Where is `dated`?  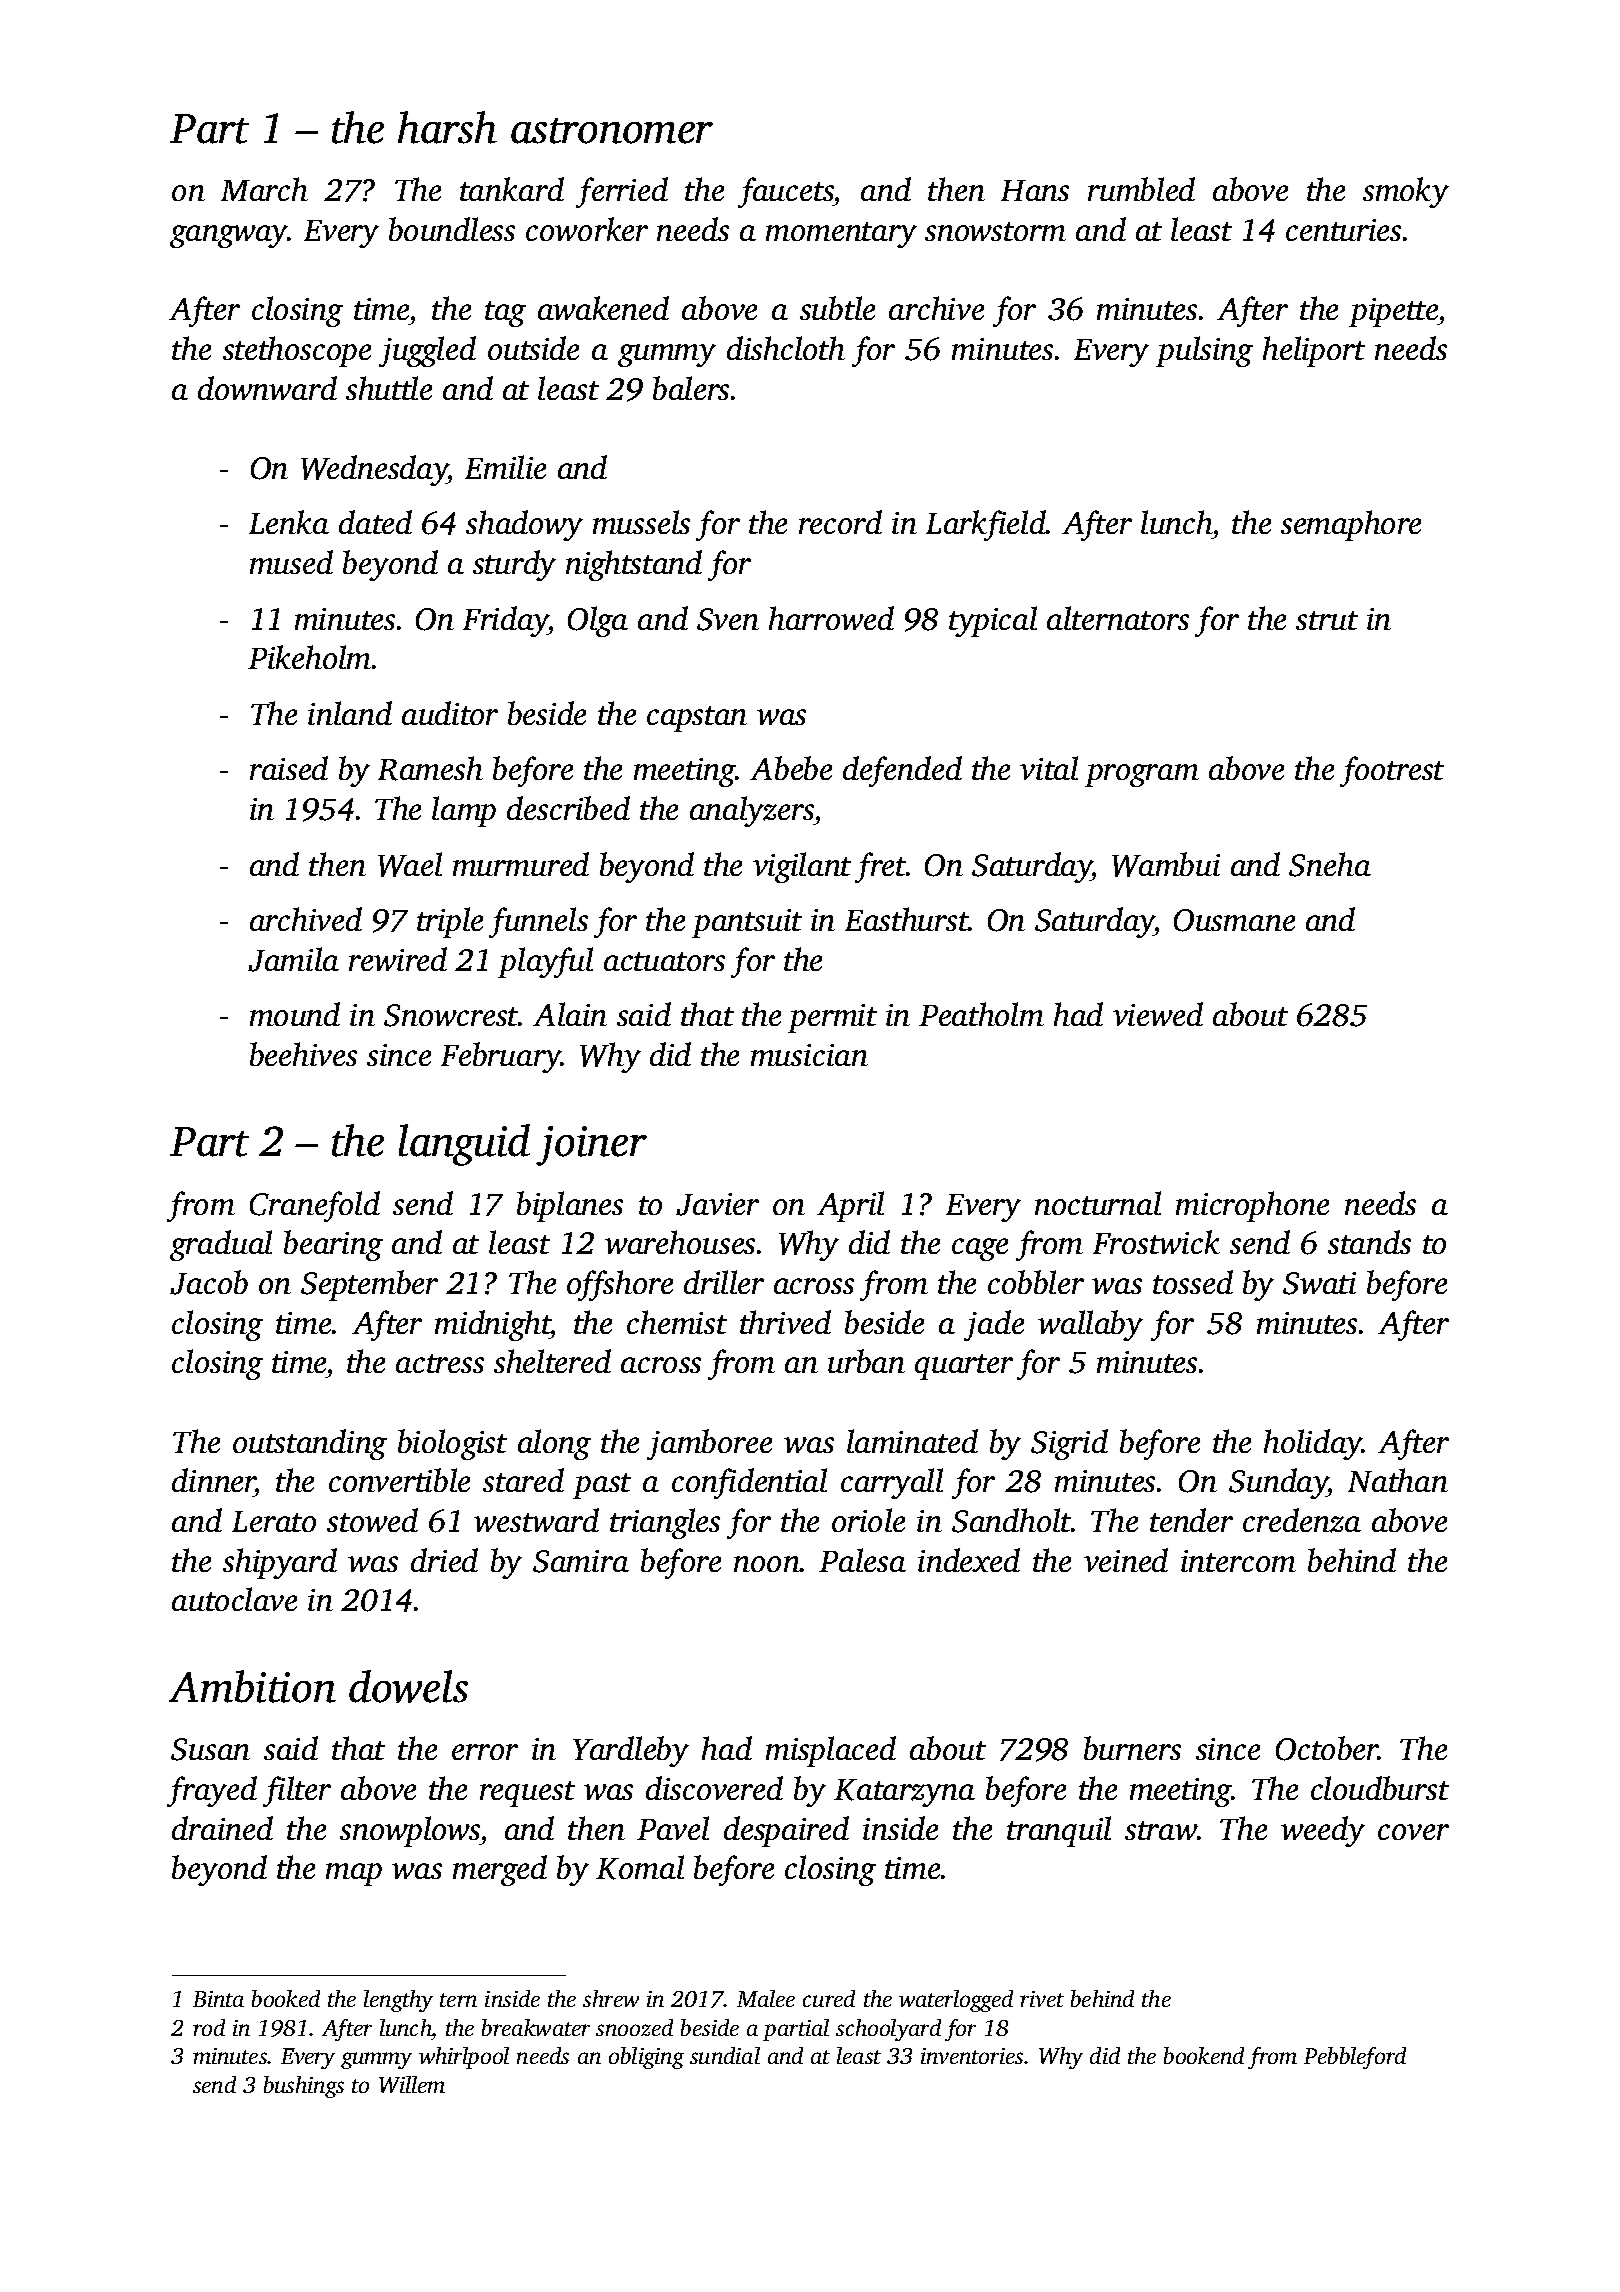 dated is located at coordinates (375, 522).
